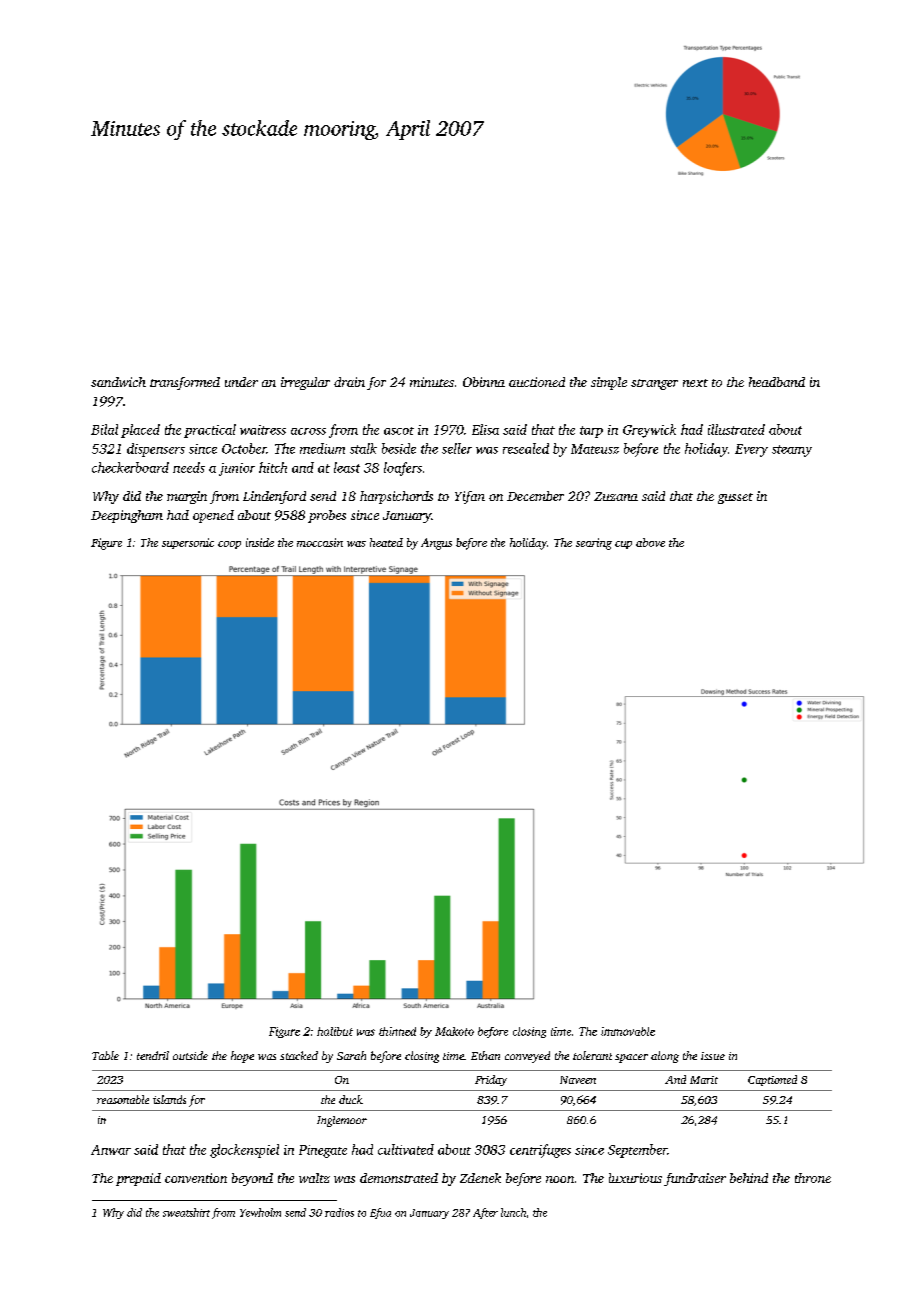  I want to click on thinned, so click(397, 1031).
